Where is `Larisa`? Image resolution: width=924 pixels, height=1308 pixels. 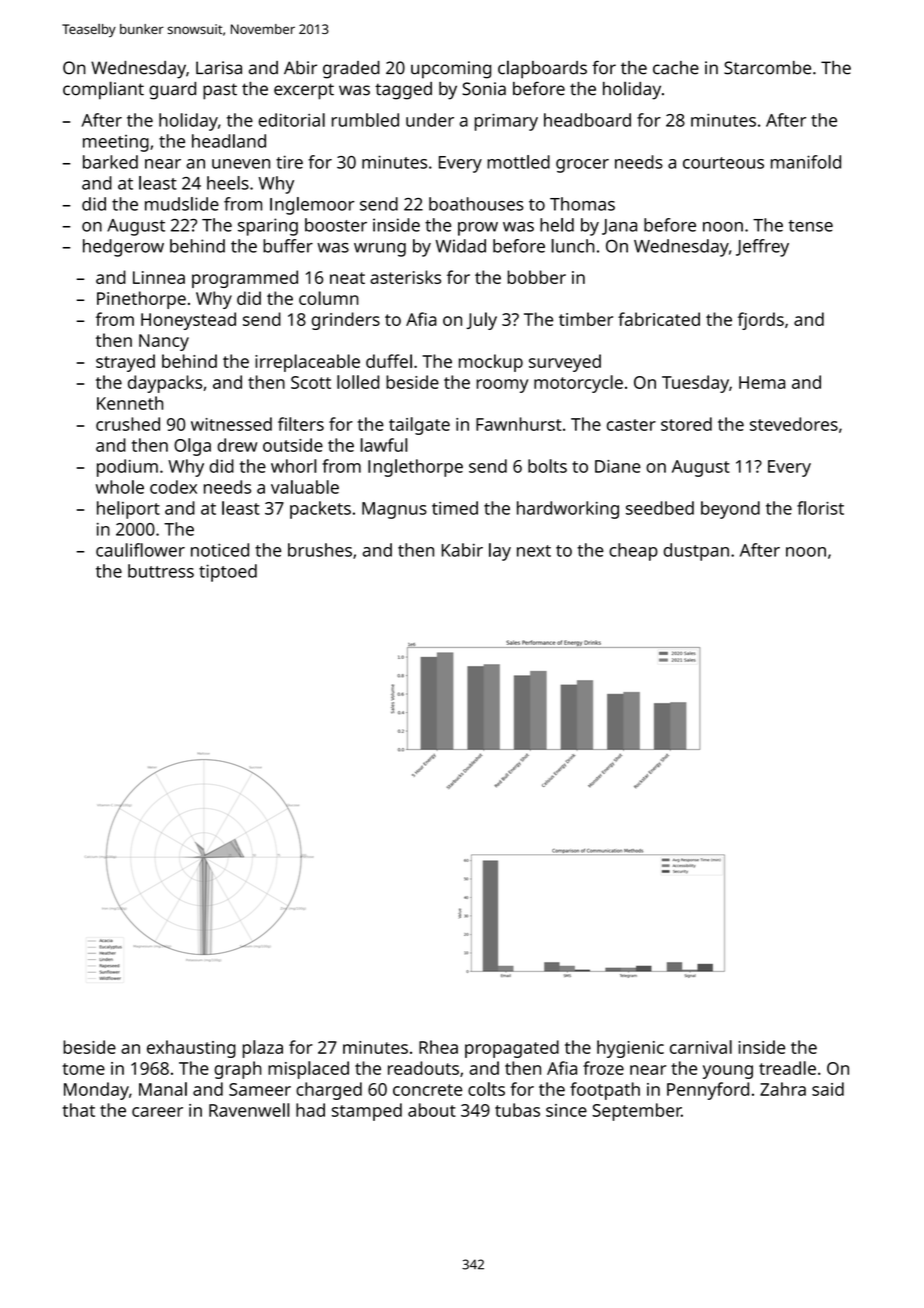 Larisa is located at coordinates (219, 68).
